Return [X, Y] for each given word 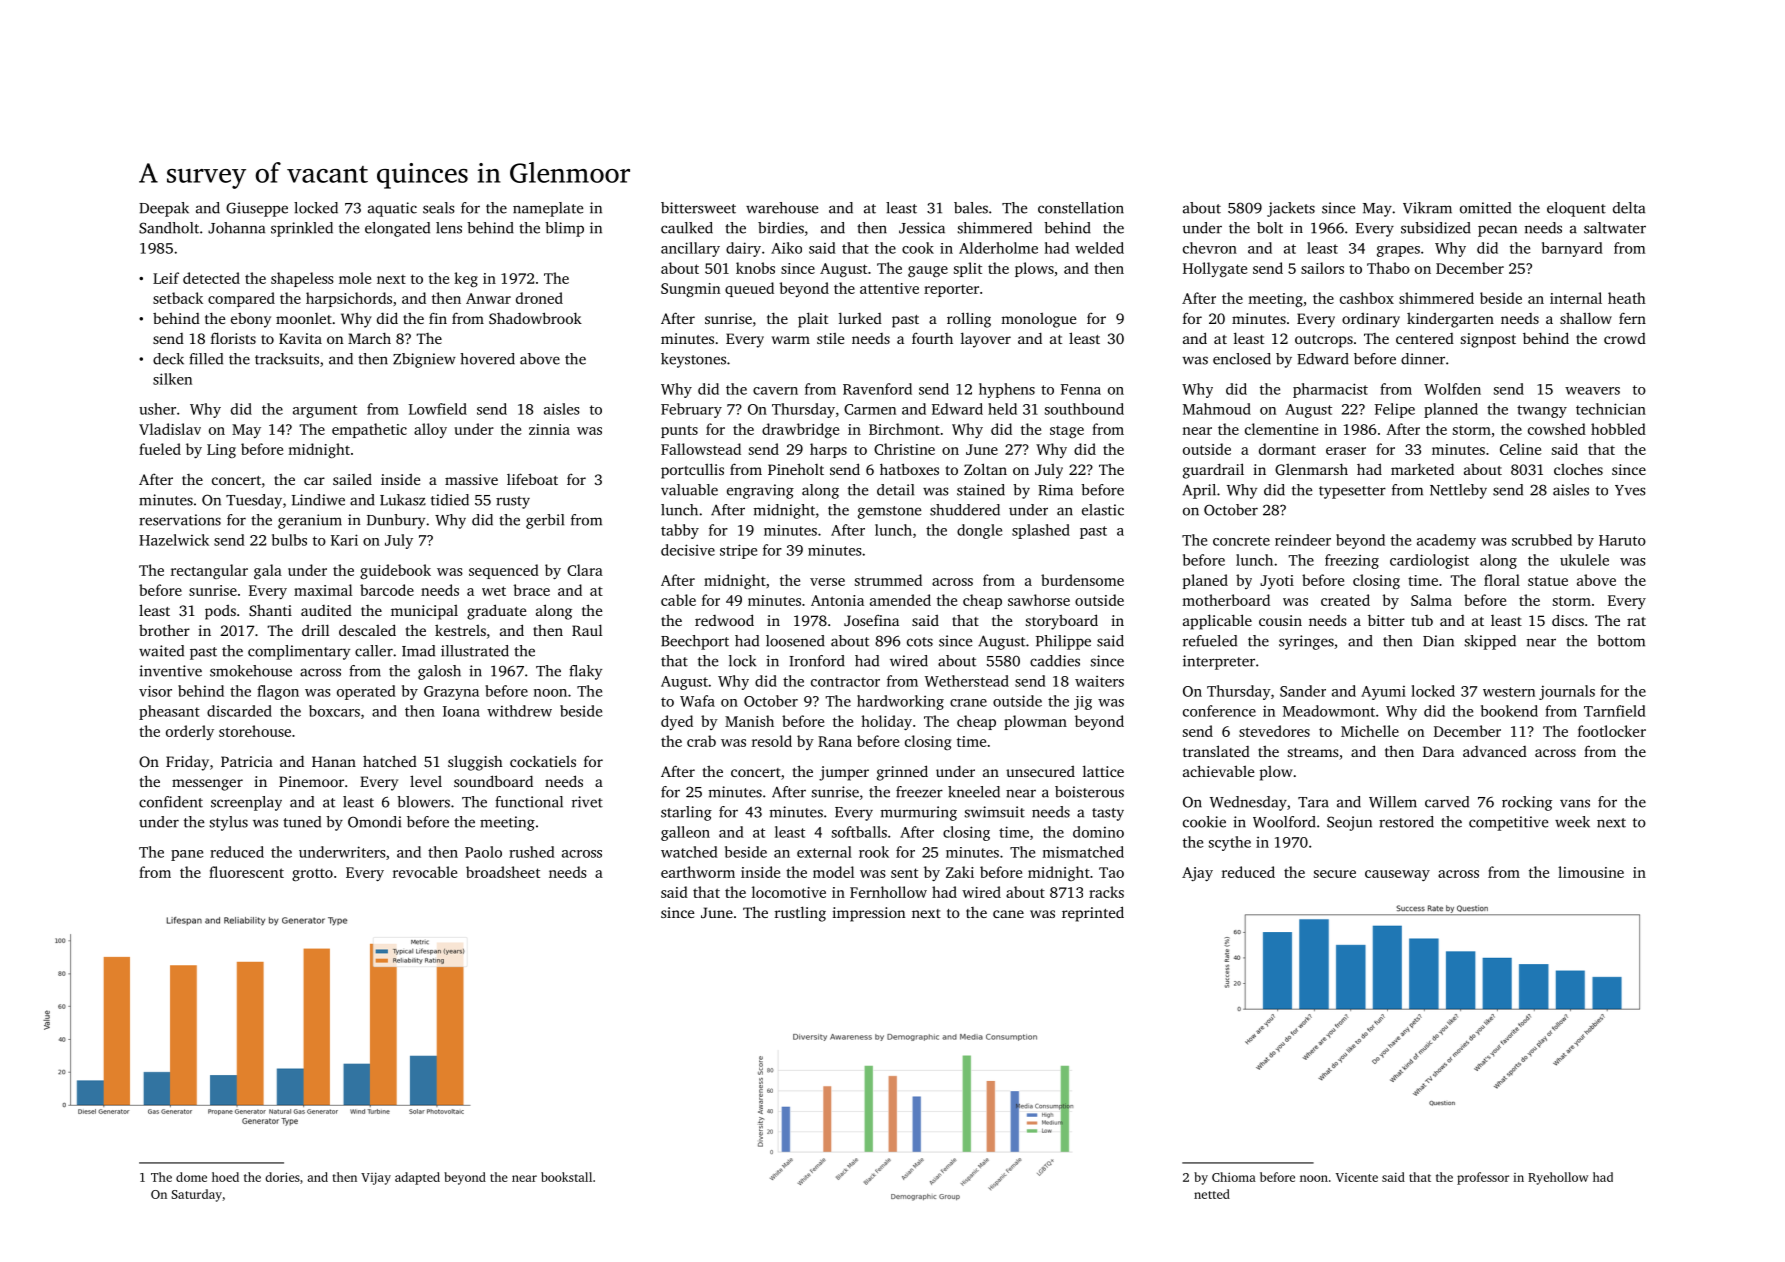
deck [168, 359]
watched [689, 852]
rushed [532, 852]
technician [1611, 409]
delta [1629, 208]
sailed [352, 479]
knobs [755, 268]
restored [1406, 822]
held [1002, 409]
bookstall [566, 1177]
